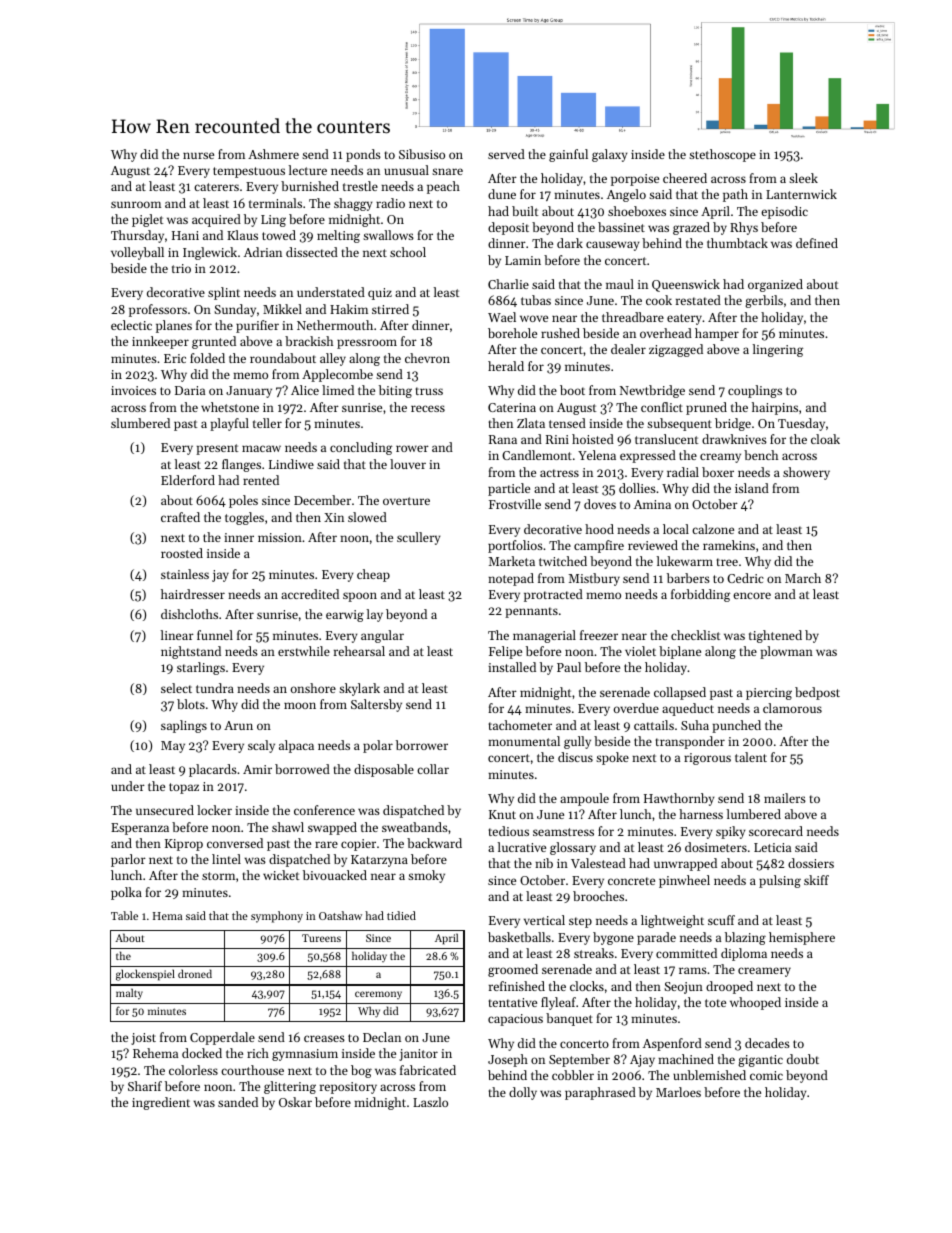 This page has height=1233, width=952. Describe the element at coordinates (427, 358) in the page. I see `chevron` at that location.
